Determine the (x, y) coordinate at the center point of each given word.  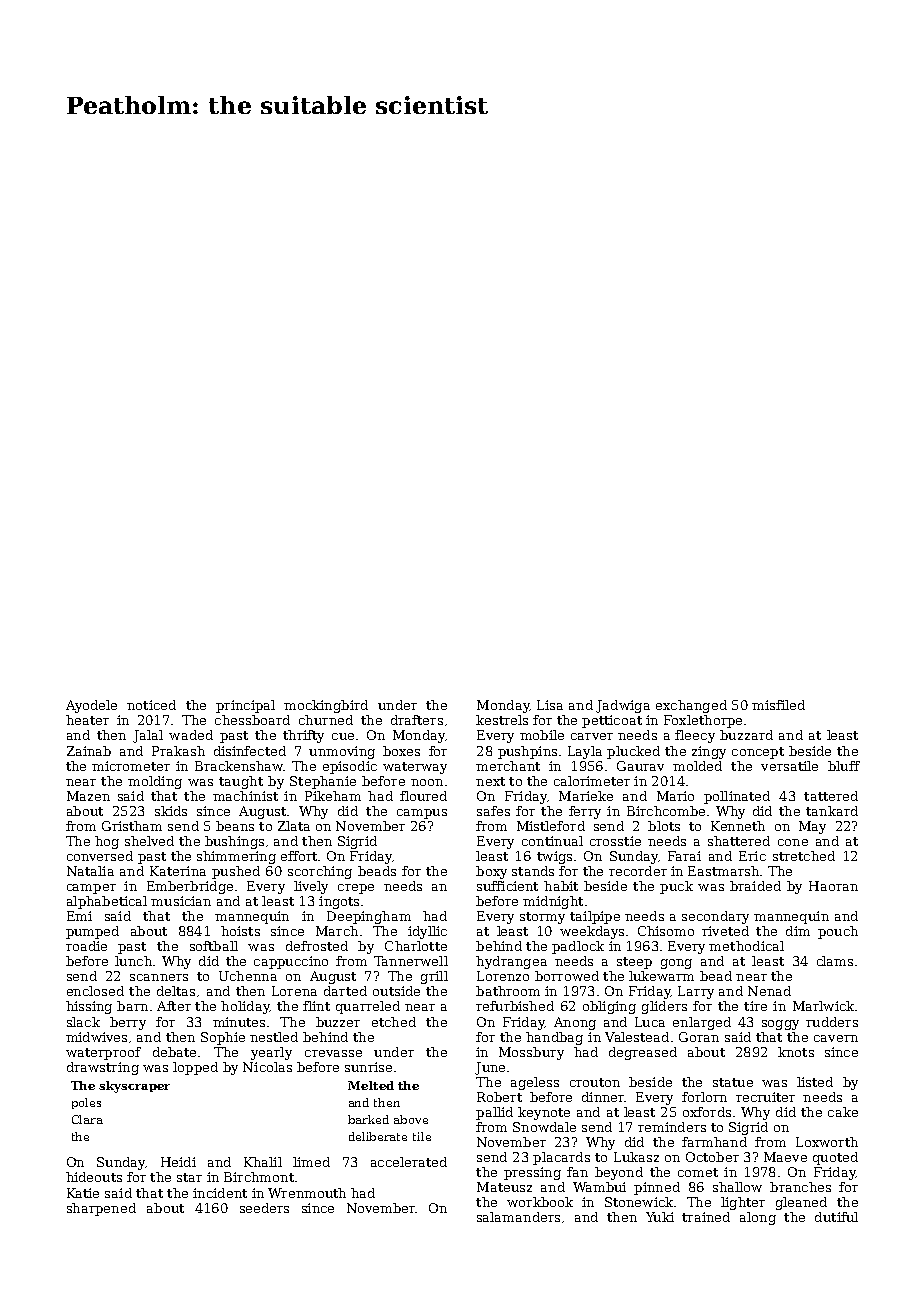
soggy (780, 1025)
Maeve (785, 1157)
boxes (401, 751)
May (812, 827)
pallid (494, 1113)
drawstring (103, 1068)
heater (87, 720)
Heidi (178, 1162)
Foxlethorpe (703, 721)
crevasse (333, 1053)
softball (214, 946)
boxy (491, 872)
